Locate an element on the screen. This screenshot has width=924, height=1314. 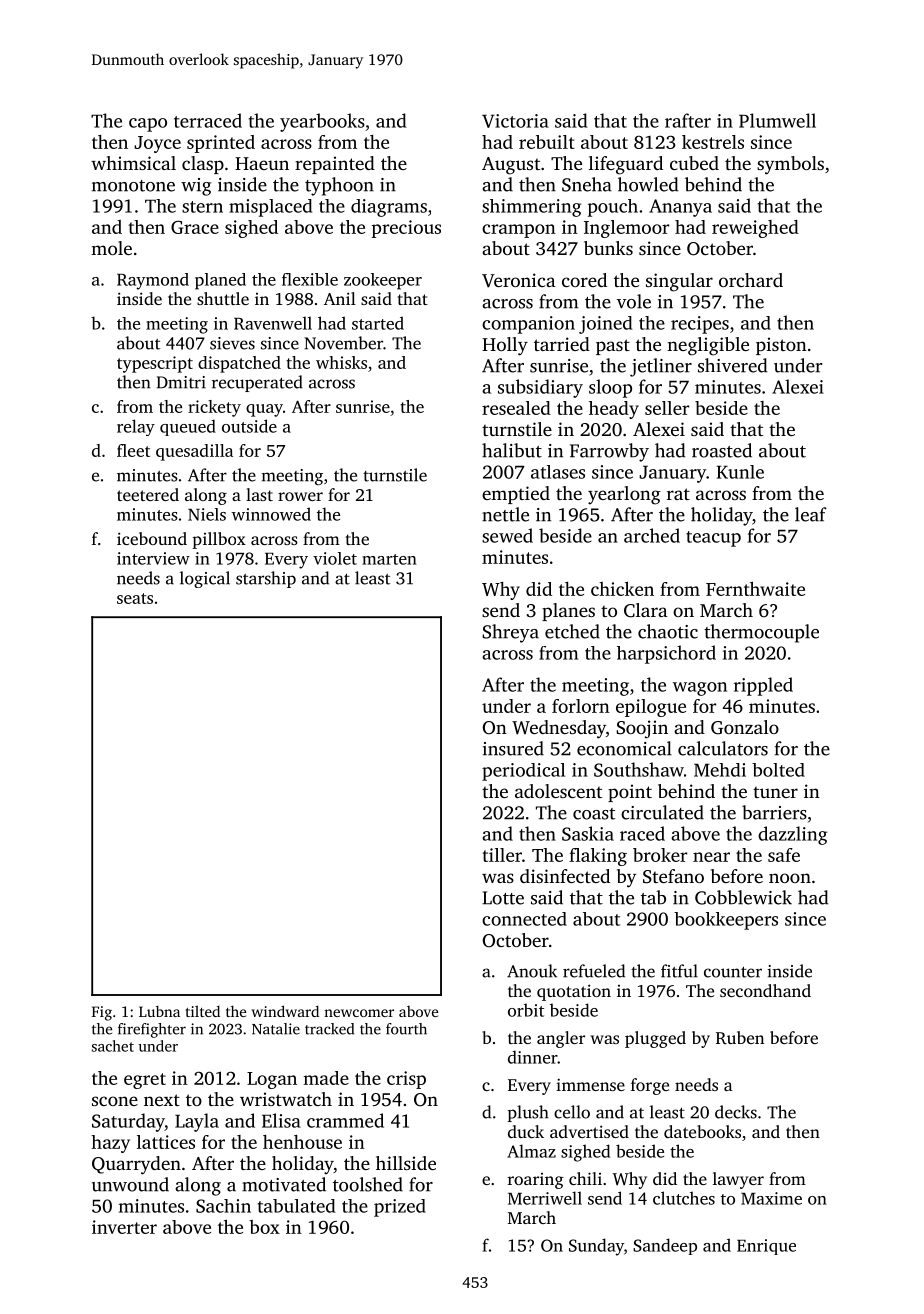
capo is located at coordinates (148, 125).
